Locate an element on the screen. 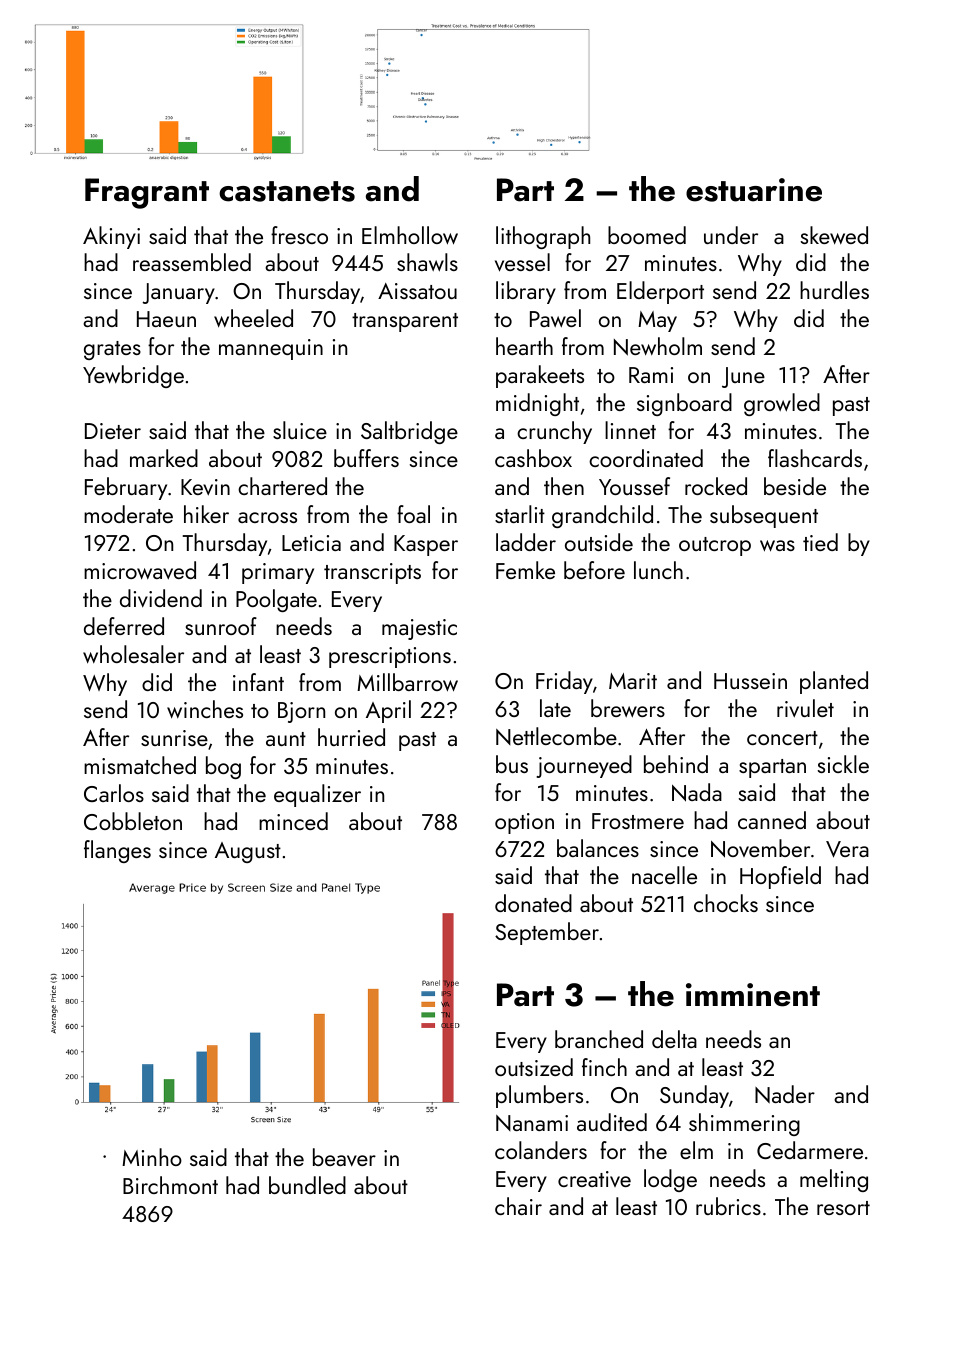 This screenshot has height=1352, width=953. rubrics is located at coordinates (728, 1206).
